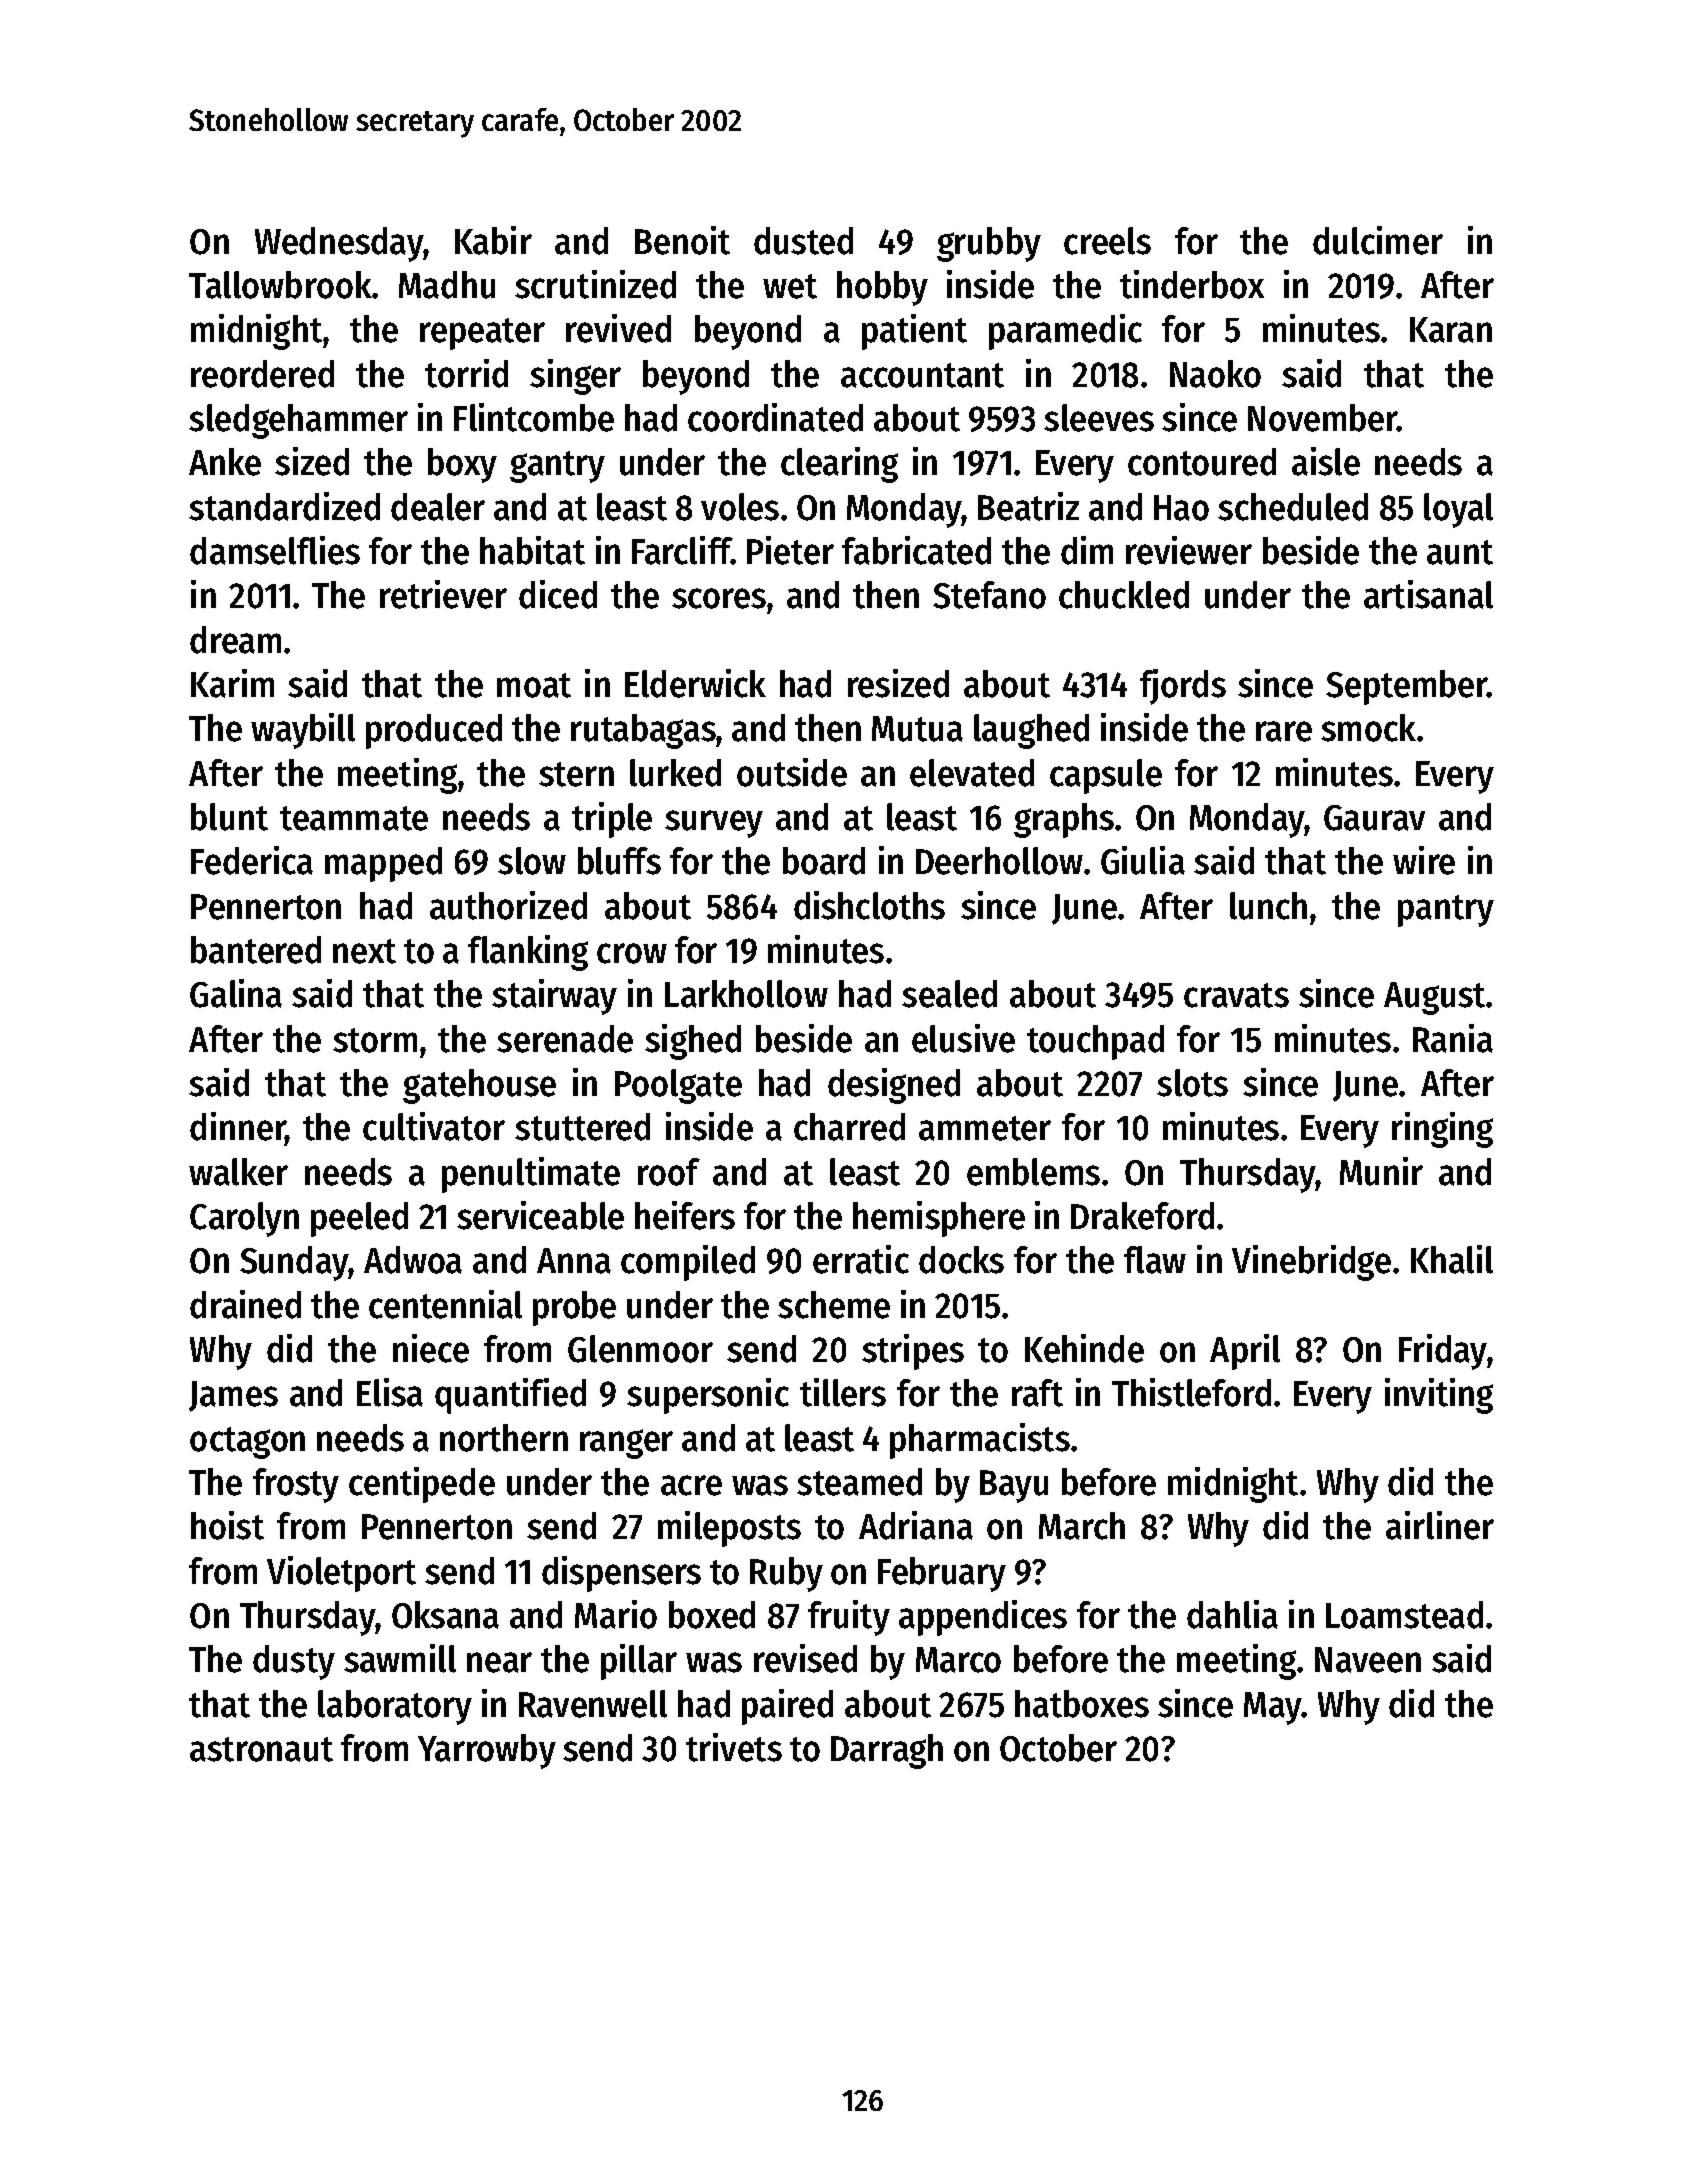  I want to click on sealed, so click(949, 994).
